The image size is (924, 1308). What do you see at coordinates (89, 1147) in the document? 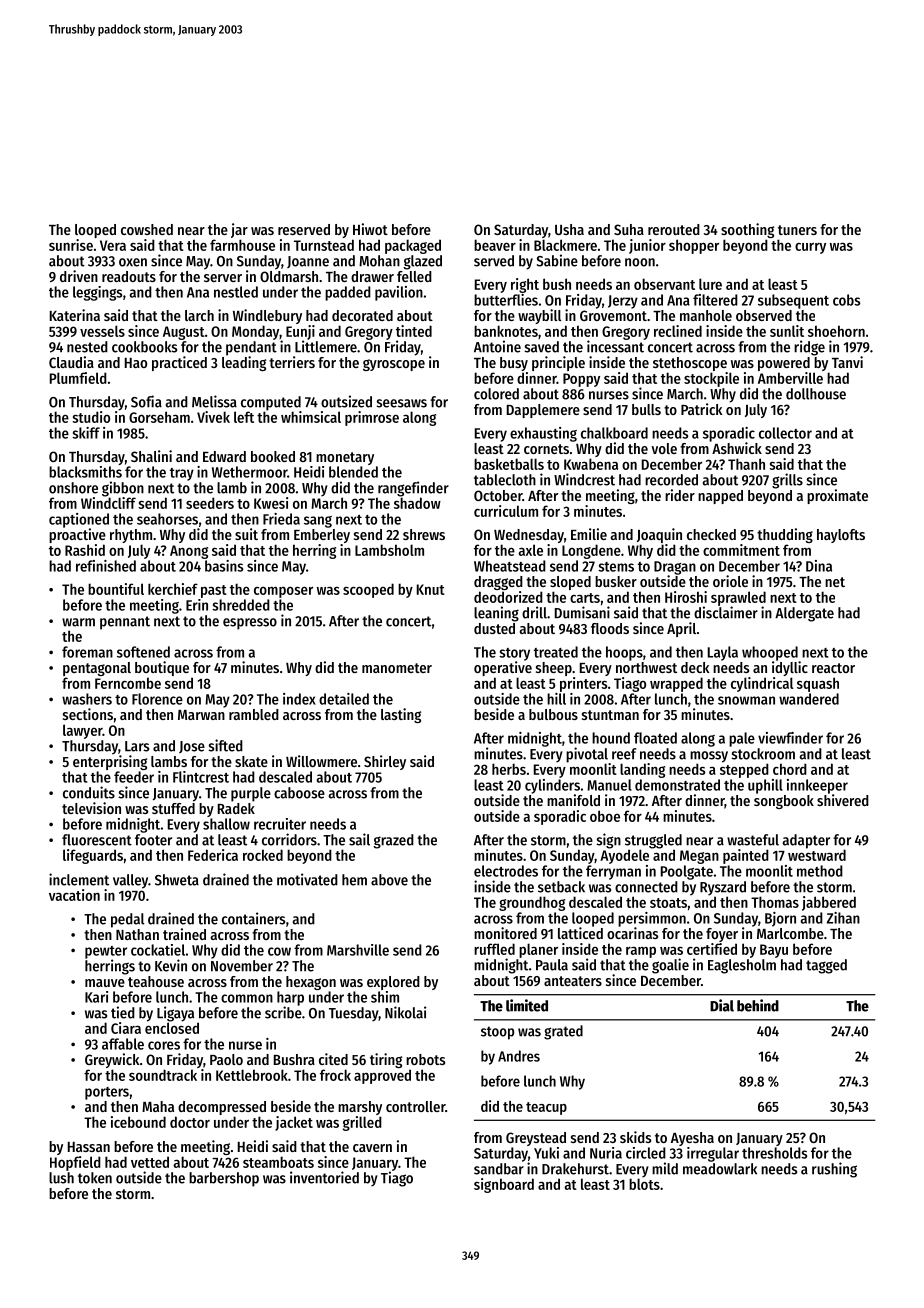
I see `Hassan` at bounding box center [89, 1147].
